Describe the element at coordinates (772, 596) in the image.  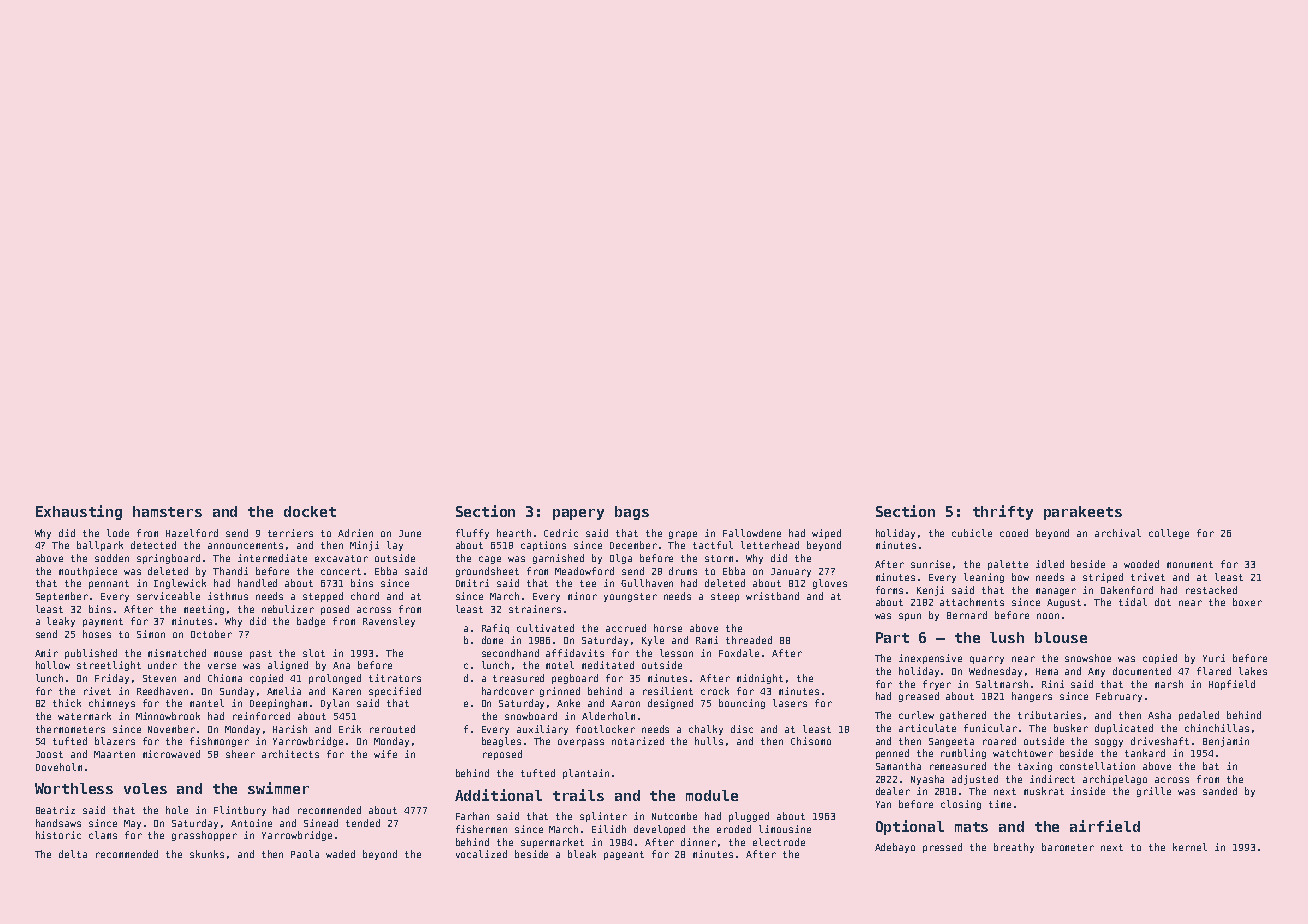
I see `wristband` at that location.
